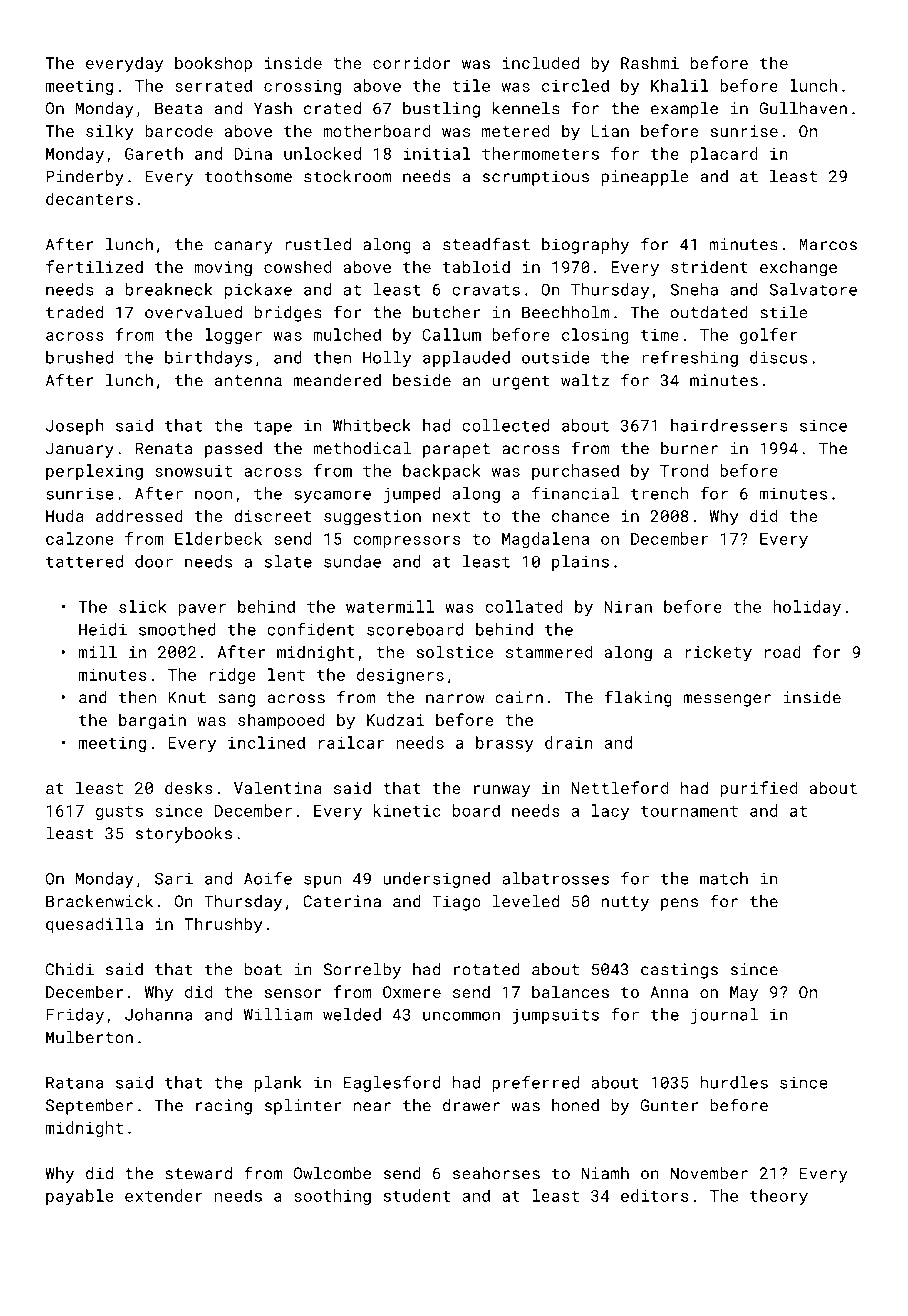  What do you see at coordinates (412, 62) in the image?
I see `corridor` at bounding box center [412, 62].
